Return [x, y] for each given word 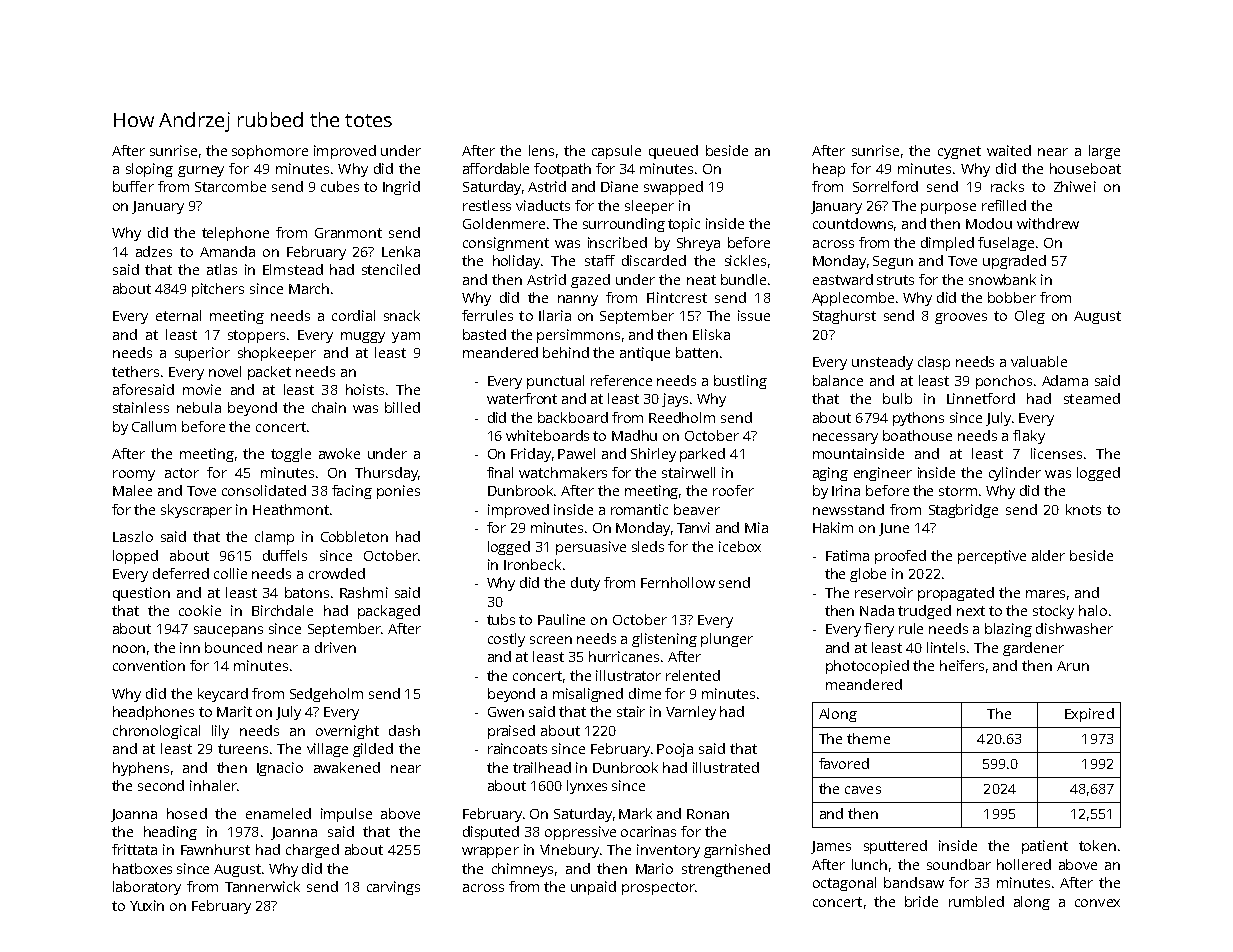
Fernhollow [678, 582]
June [894, 529]
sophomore [270, 152]
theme [868, 738]
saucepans [228, 631]
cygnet [959, 152]
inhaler [213, 785]
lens [541, 150]
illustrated [726, 767]
